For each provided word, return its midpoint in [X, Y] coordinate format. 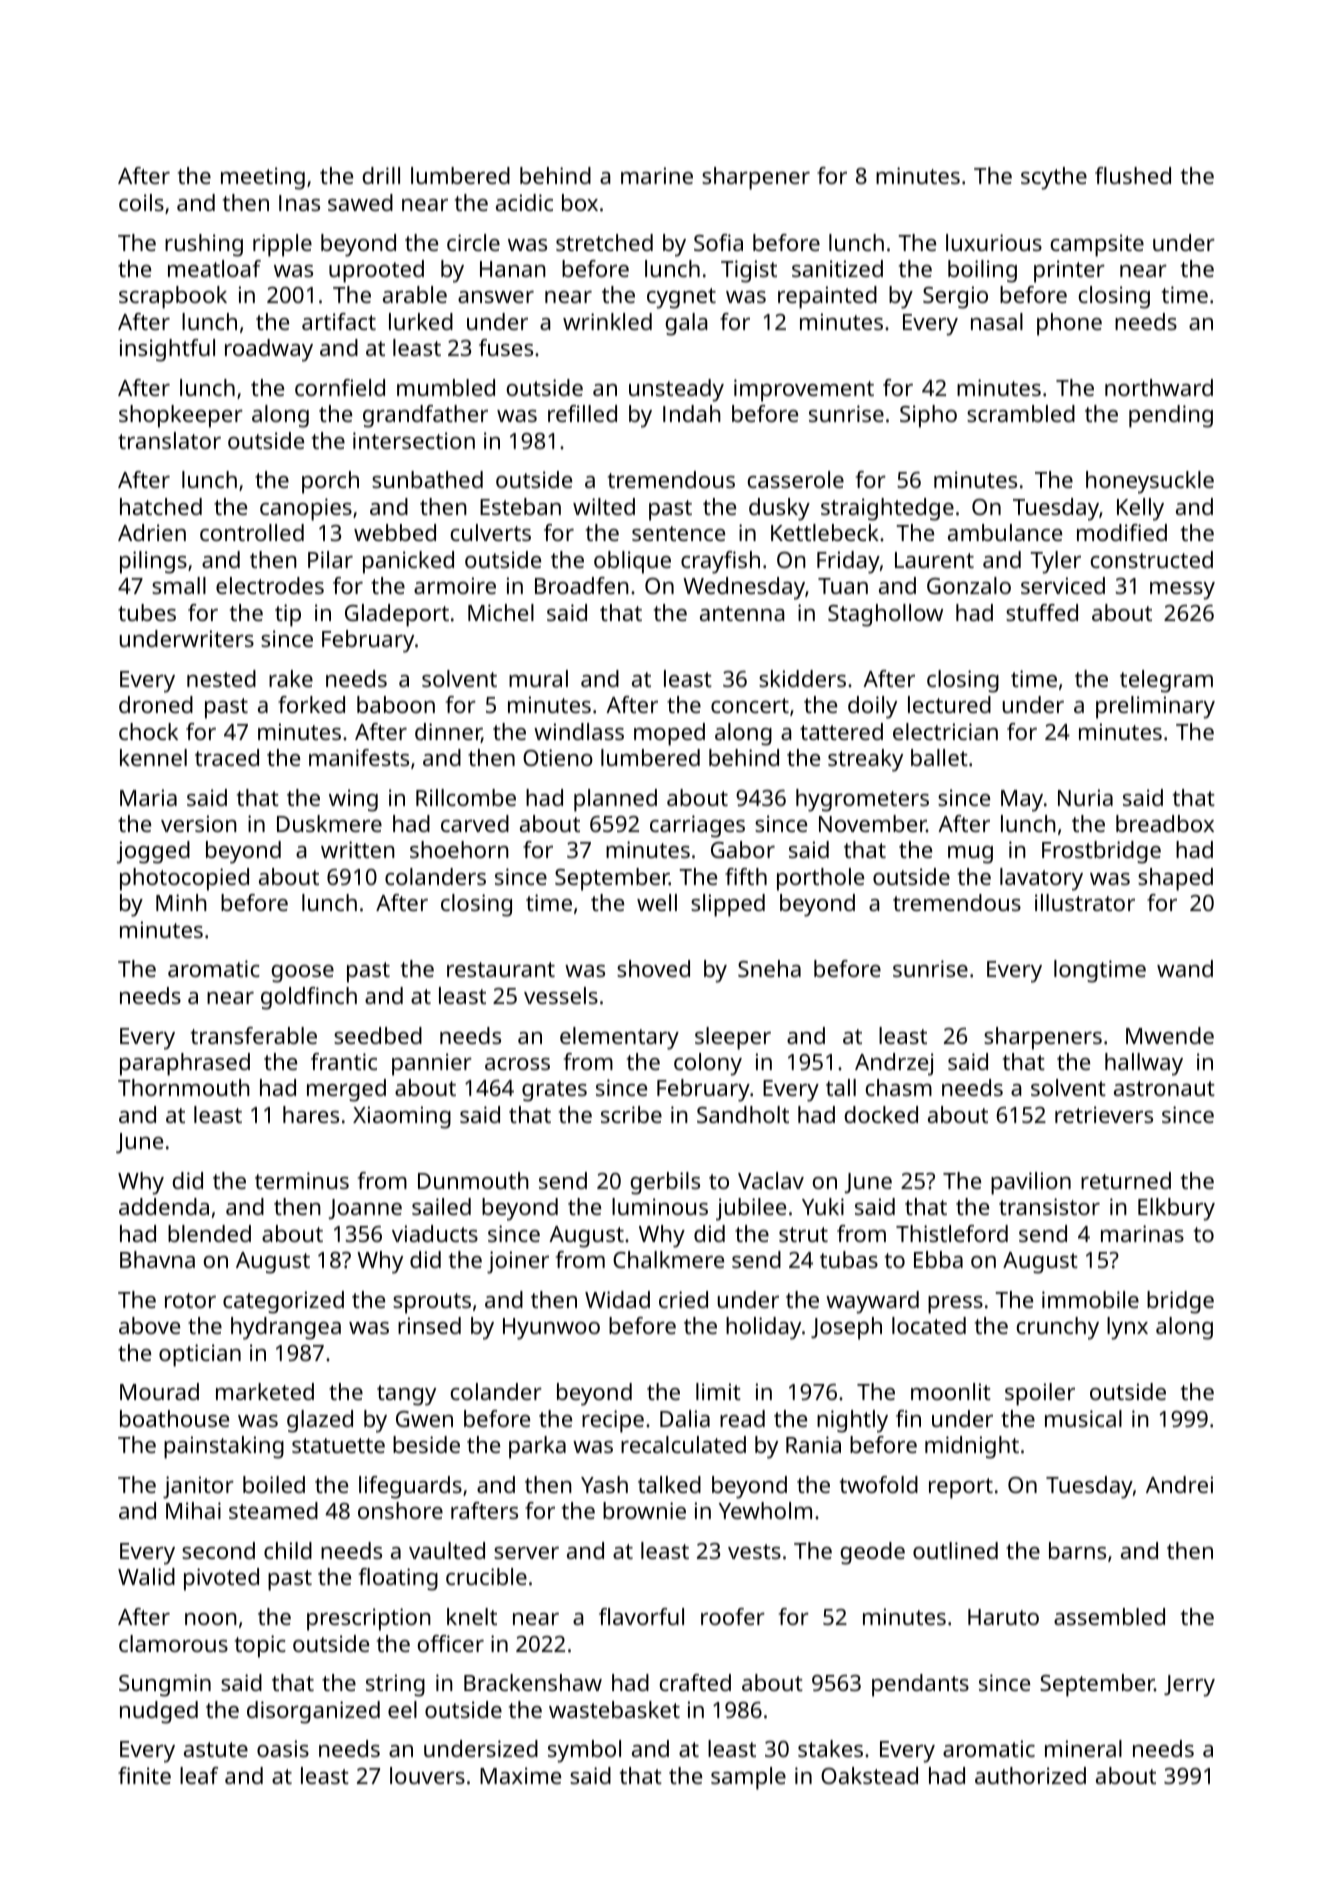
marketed [265, 1391]
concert [750, 705]
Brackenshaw [533, 1682]
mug [970, 855]
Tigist [749, 271]
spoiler [1040, 1394]
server [526, 1553]
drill [381, 175]
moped [669, 734]
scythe [1054, 178]
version [199, 823]
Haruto [1003, 1617]
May [1022, 801]
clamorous [173, 1643]
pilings [153, 562]
